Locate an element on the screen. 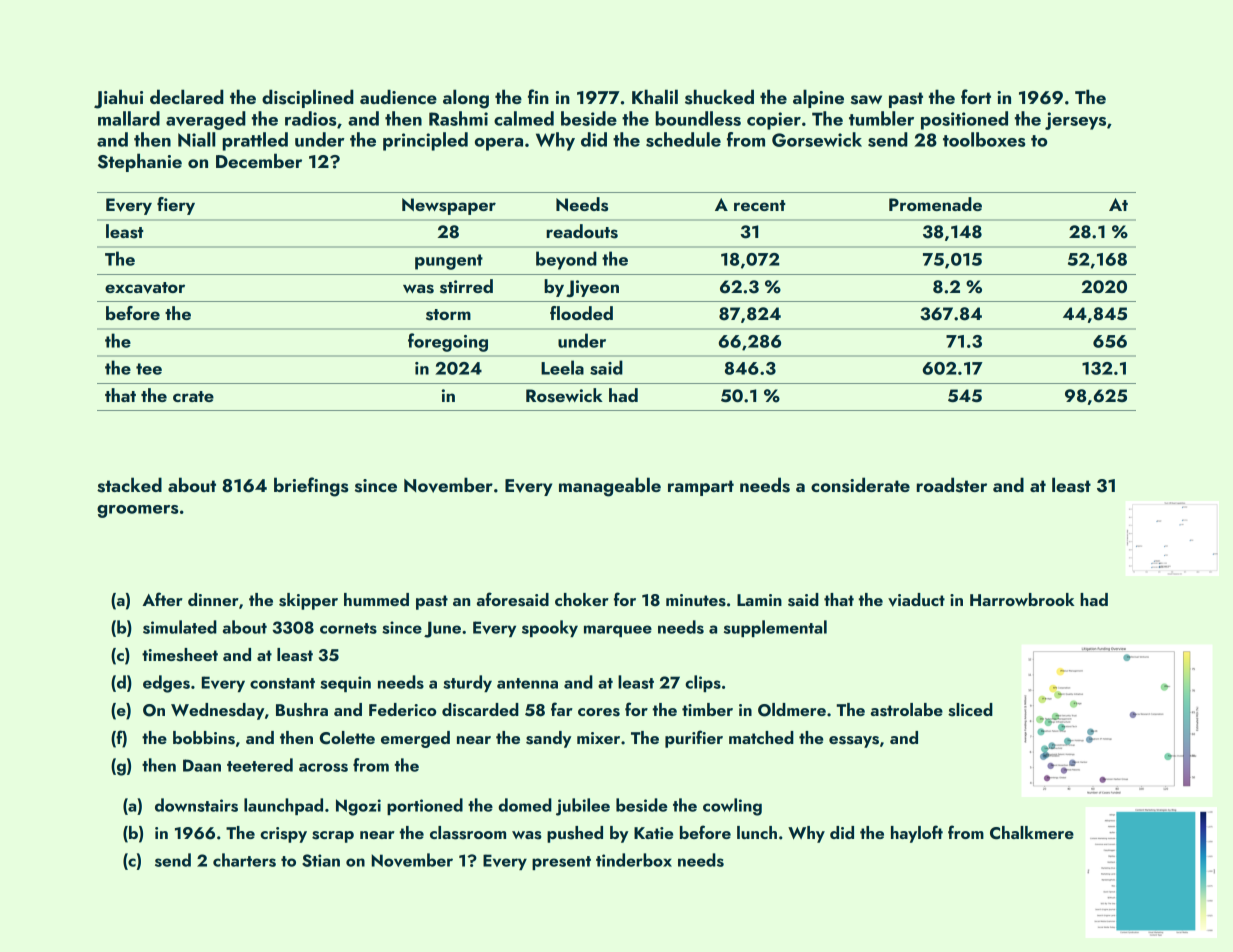 Image resolution: width=1233 pixels, height=952 pixels. crate is located at coordinates (193, 396).
